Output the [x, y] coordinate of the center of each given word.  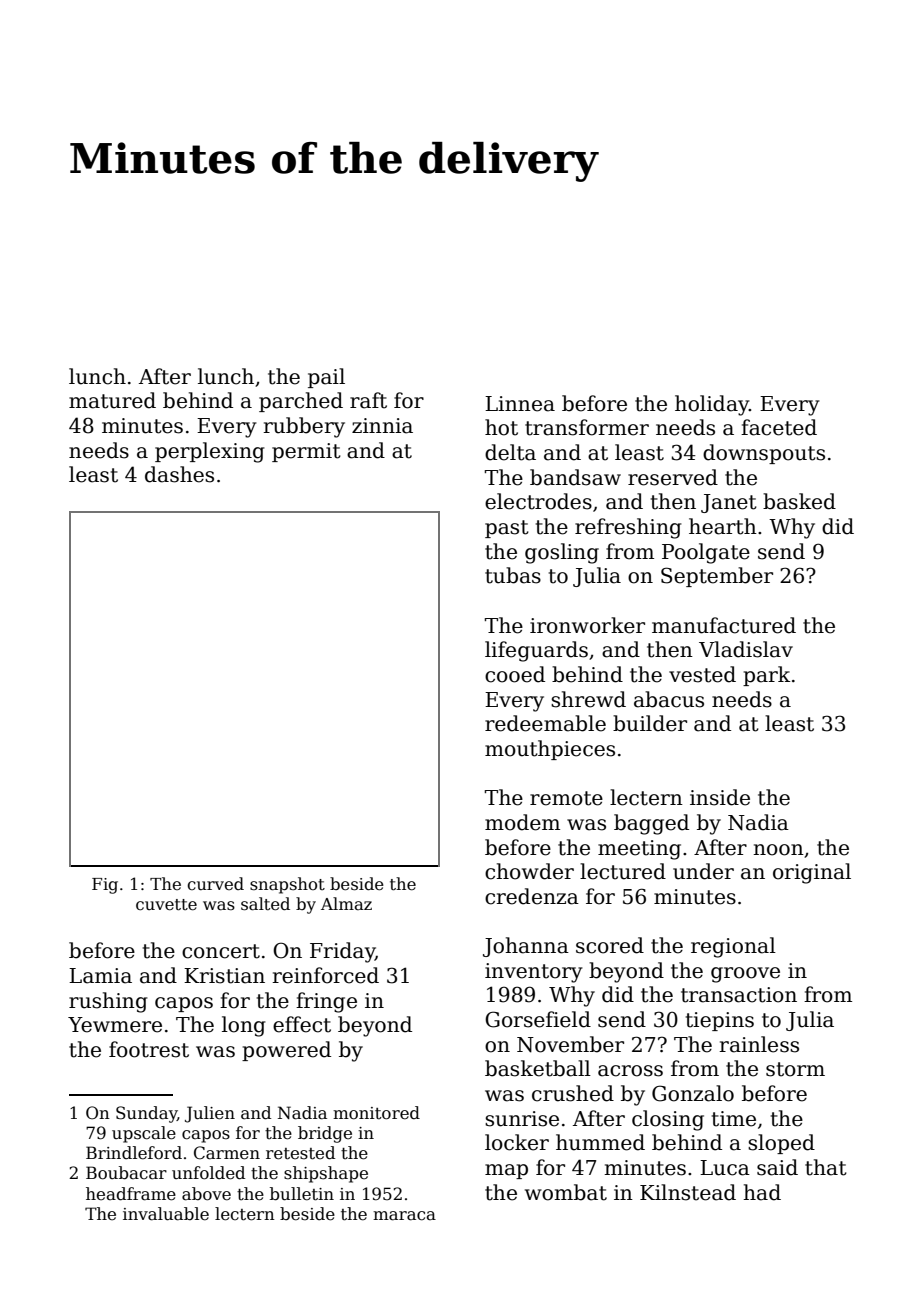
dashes [179, 474]
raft [368, 400]
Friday [342, 952]
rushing [108, 1002]
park [766, 676]
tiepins [720, 1021]
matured [112, 400]
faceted [779, 427]
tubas [513, 575]
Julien [210, 1114]
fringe [326, 1002]
